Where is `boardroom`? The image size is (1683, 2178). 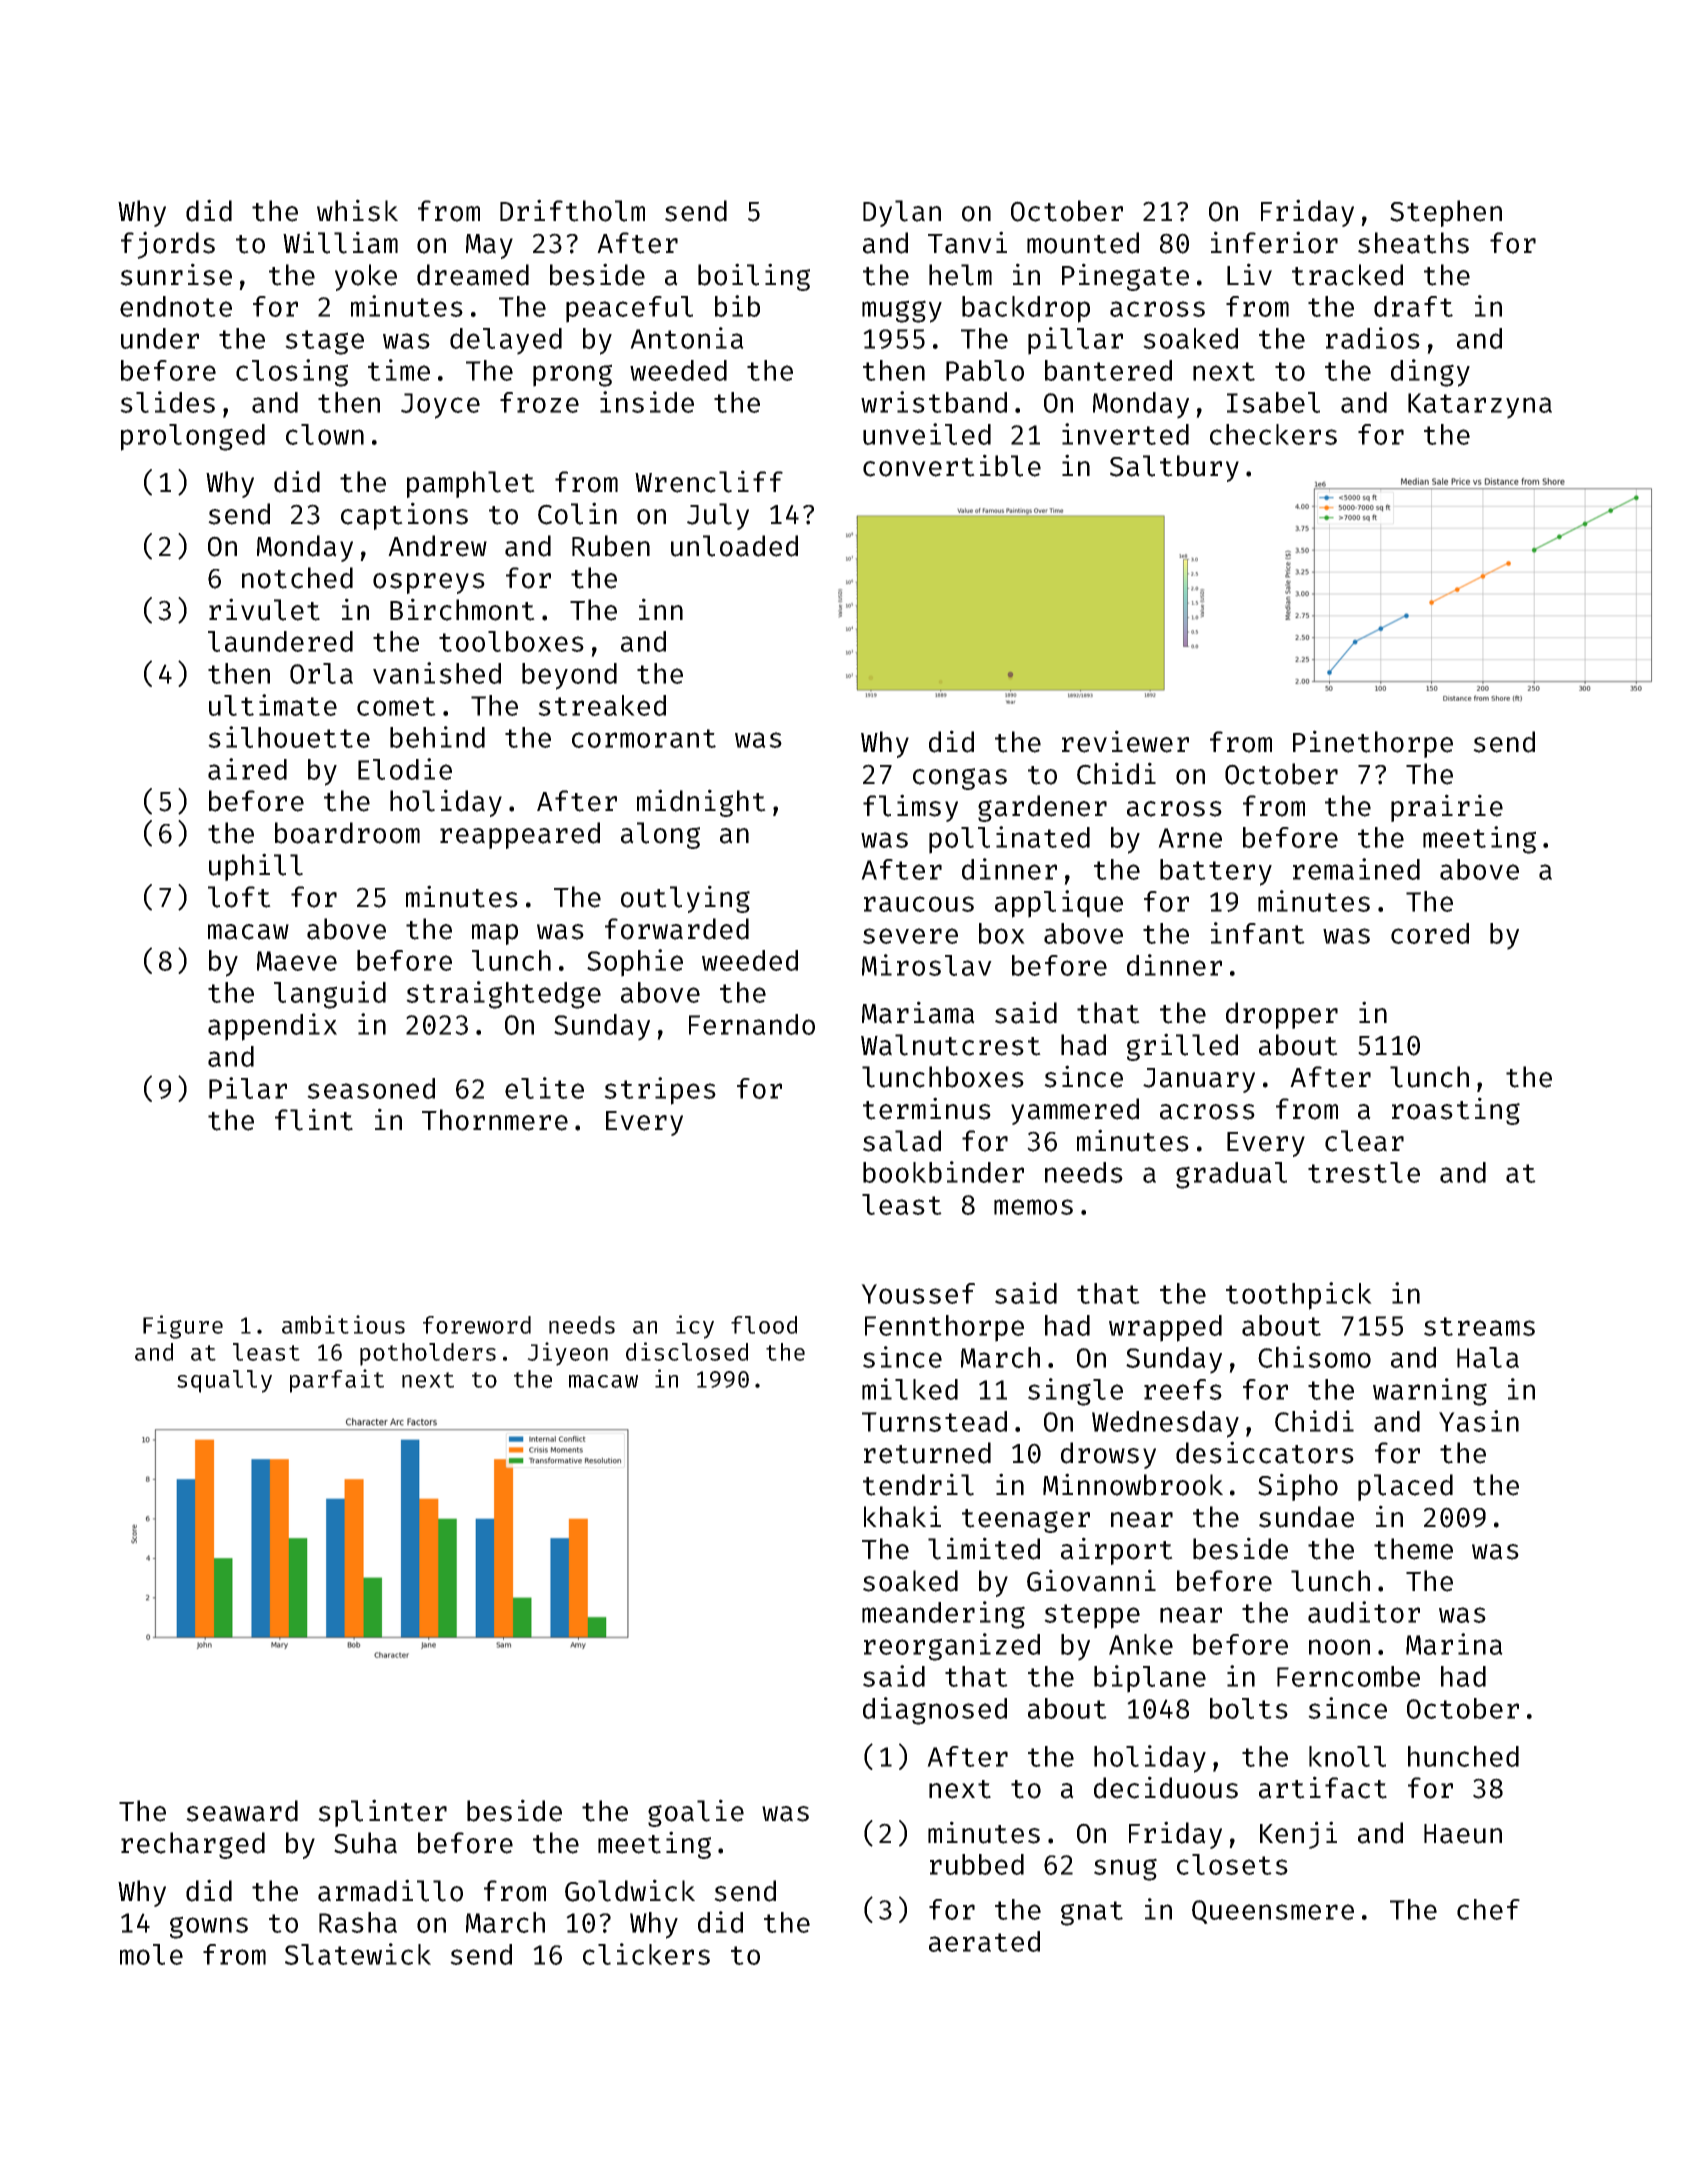
boardroom is located at coordinates (347, 833).
